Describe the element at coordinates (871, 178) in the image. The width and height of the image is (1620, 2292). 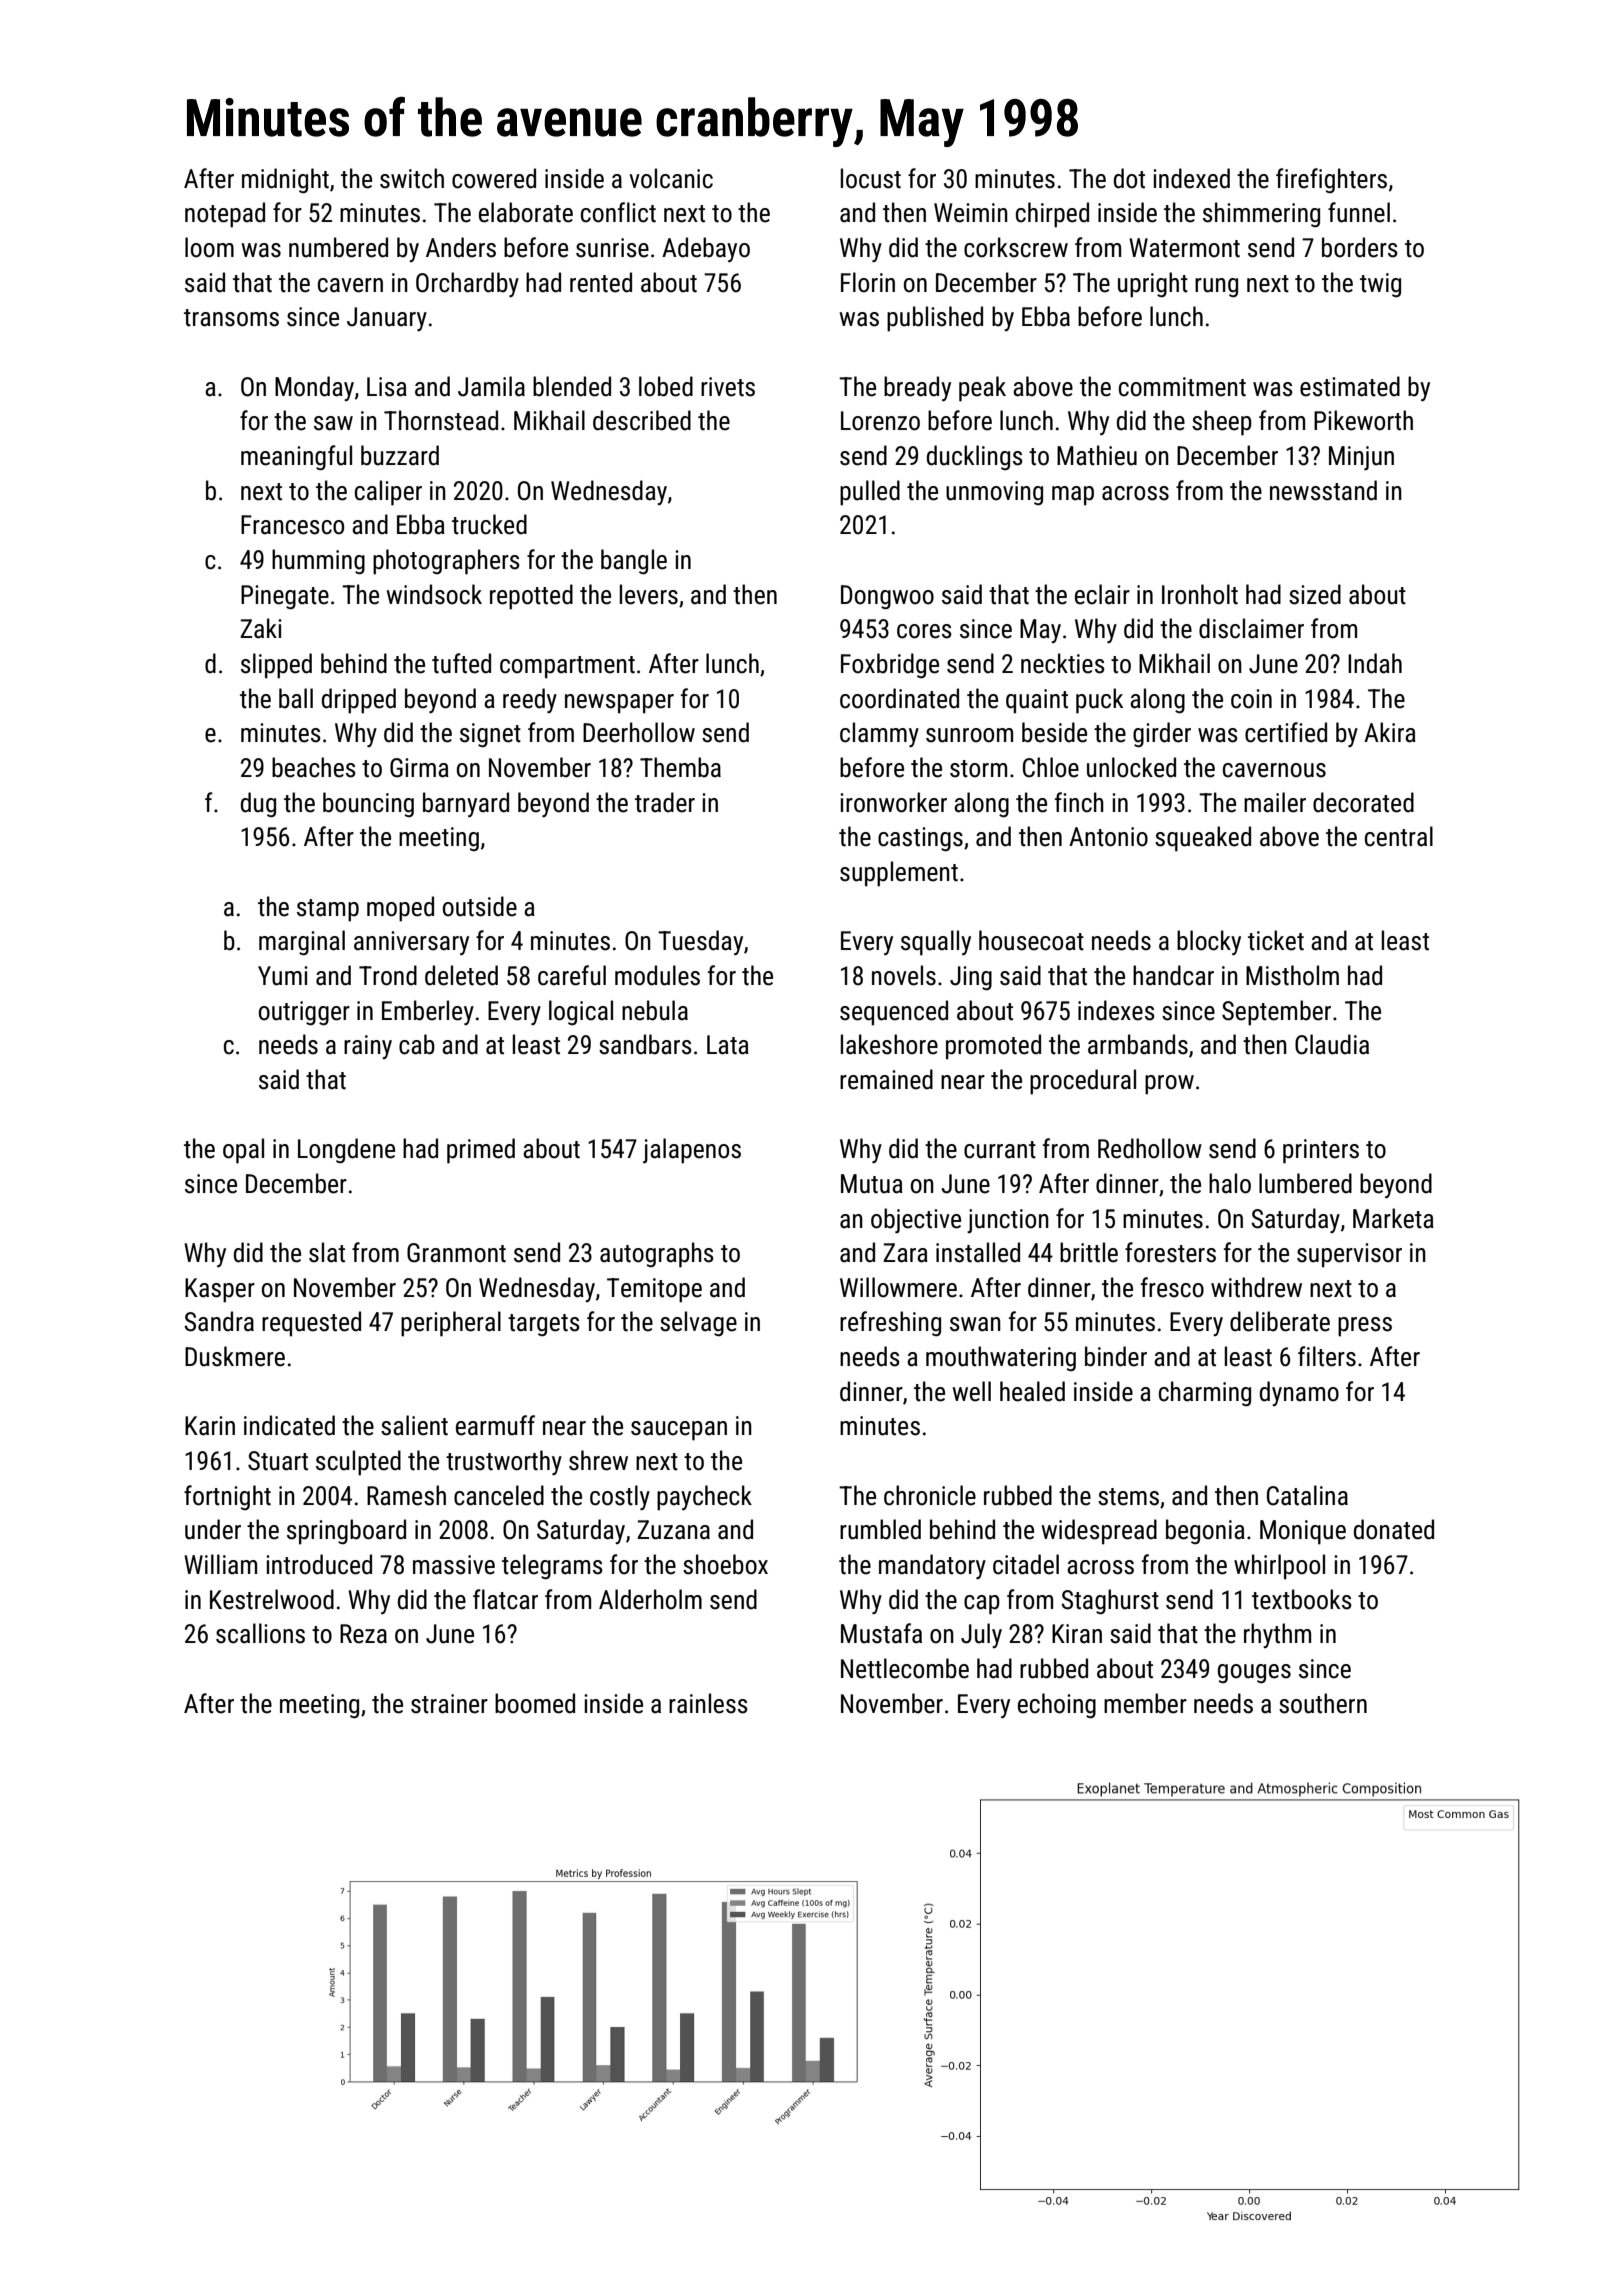
I see `locust` at that location.
